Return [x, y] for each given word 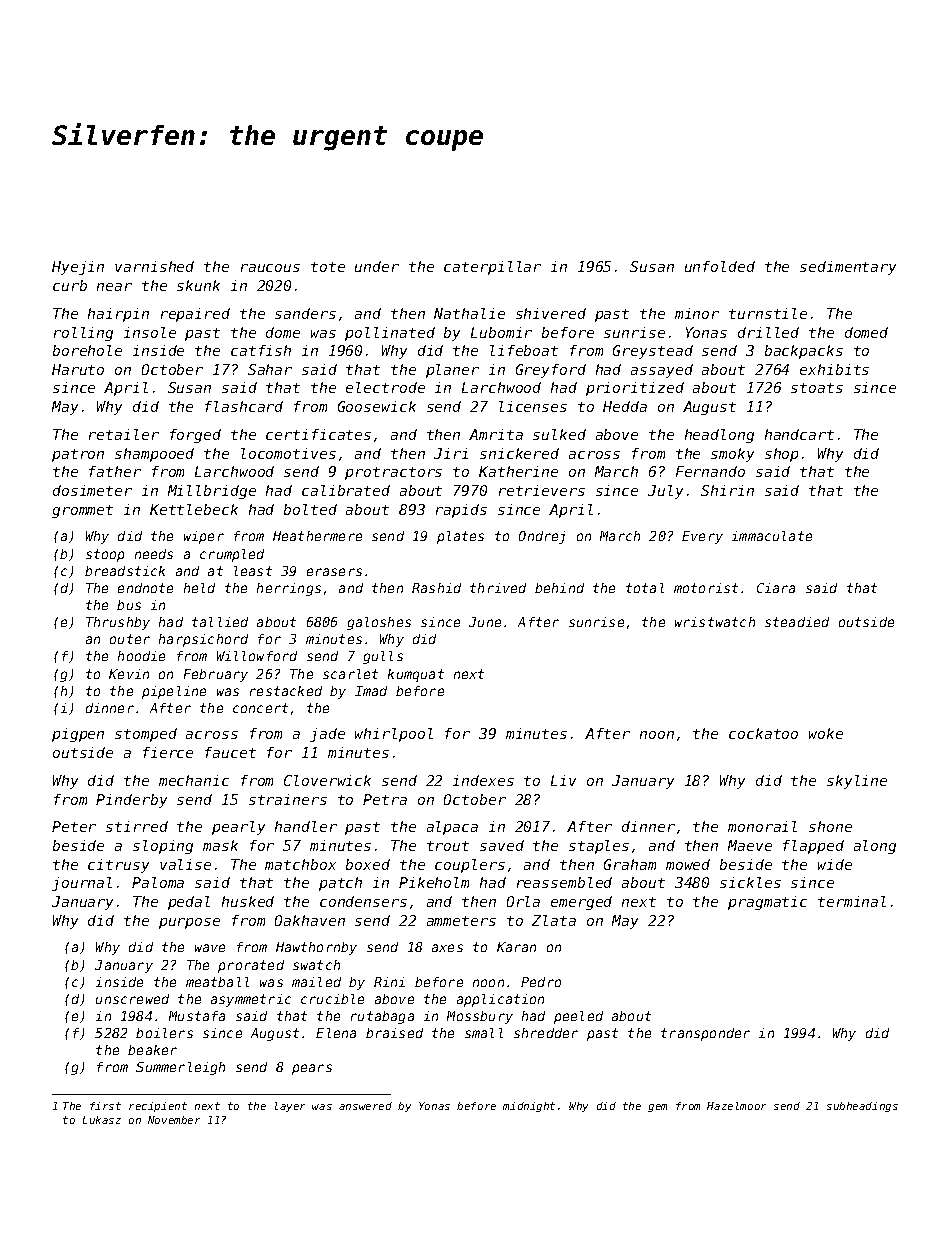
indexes [483, 780]
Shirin [727, 490]
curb [70, 285]
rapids [461, 511]
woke [826, 733]
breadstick [125, 571]
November [174, 1120]
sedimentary [848, 268]
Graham [630, 864]
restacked [286, 691]
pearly [238, 828]
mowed [688, 864]
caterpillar [492, 268]
